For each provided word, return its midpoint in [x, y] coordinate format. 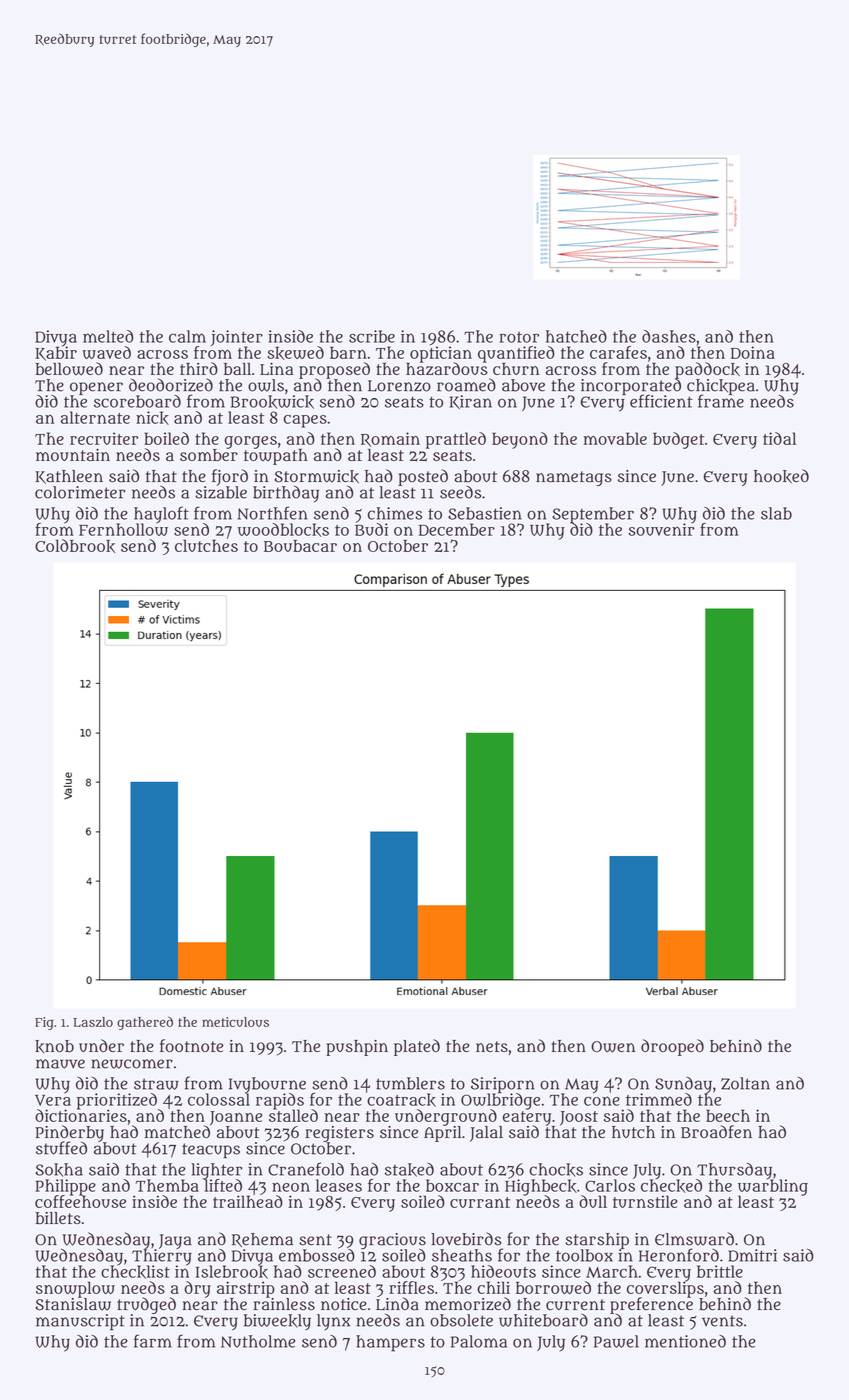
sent [315, 1240]
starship [597, 1241]
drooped [672, 1047]
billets [58, 1218]
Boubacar [300, 546]
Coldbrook [75, 546]
